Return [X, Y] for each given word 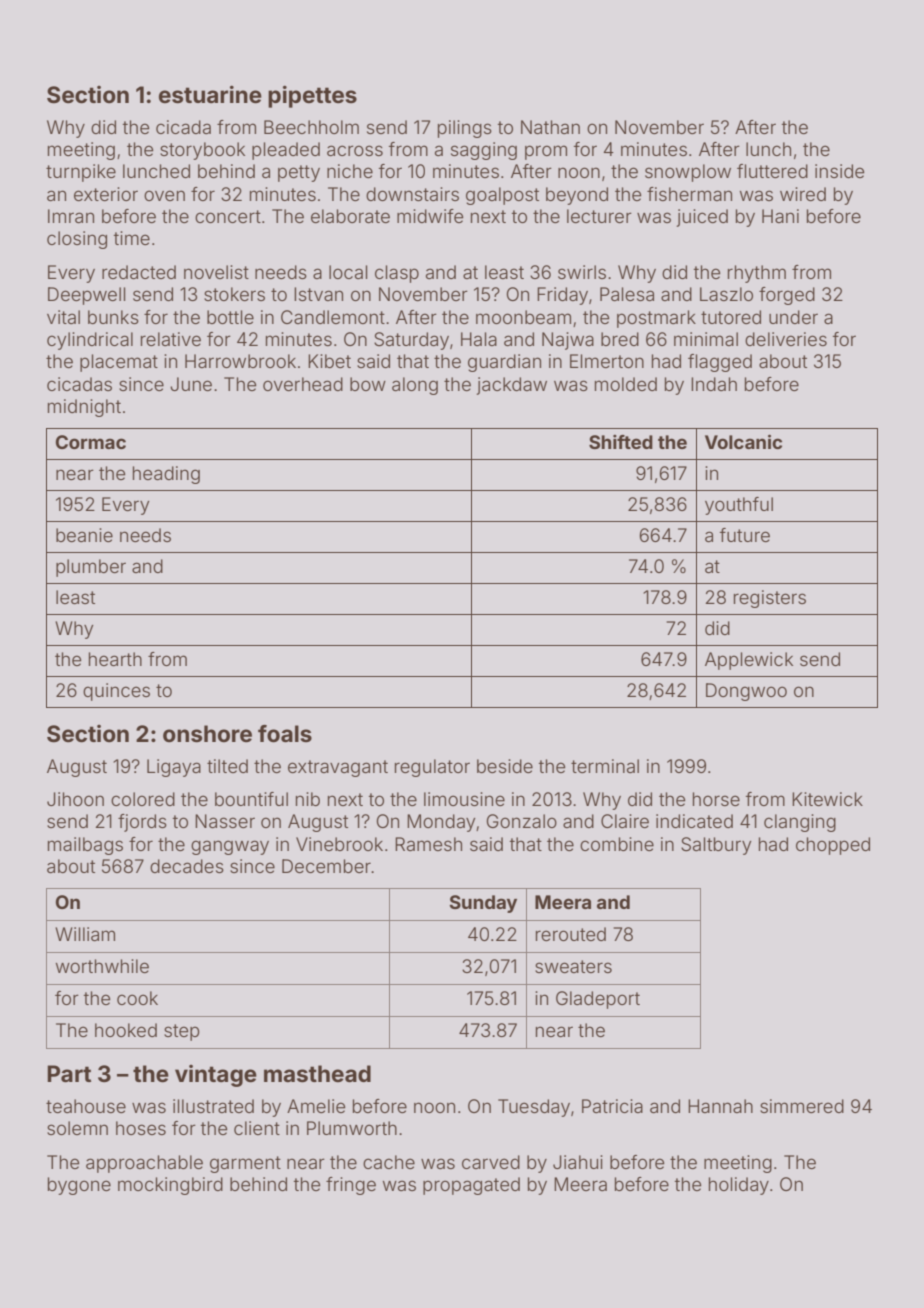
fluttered [772, 171]
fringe [351, 1186]
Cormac [91, 442]
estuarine [210, 94]
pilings [465, 129]
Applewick [749, 661]
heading [166, 475]
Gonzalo [522, 821]
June [191, 384]
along [415, 386]
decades [187, 866]
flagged [720, 363]
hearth [115, 659]
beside [505, 766]
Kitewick [827, 799]
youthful [739, 506]
